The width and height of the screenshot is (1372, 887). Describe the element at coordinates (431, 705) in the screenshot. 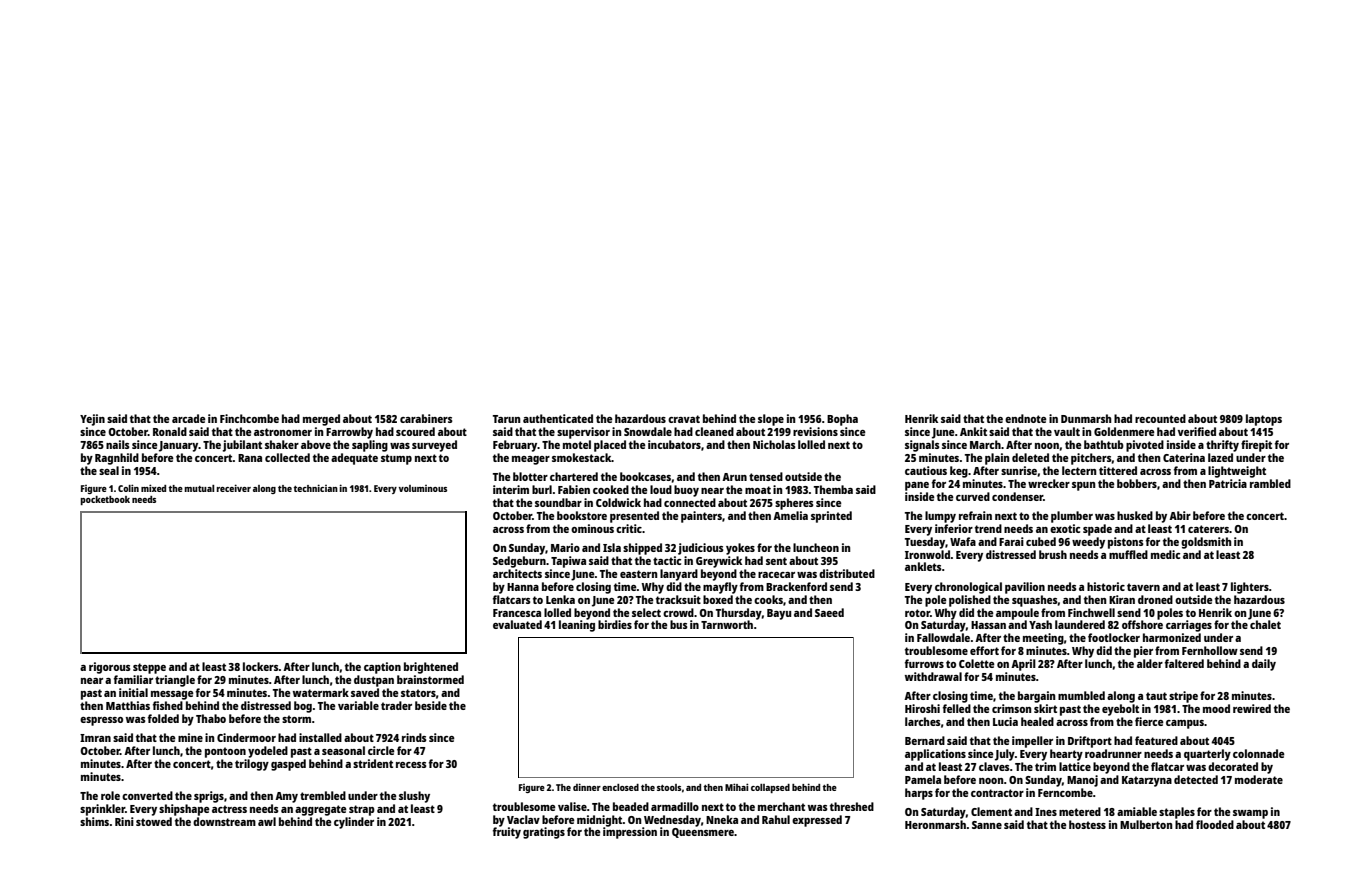

I see `beside` at that location.
